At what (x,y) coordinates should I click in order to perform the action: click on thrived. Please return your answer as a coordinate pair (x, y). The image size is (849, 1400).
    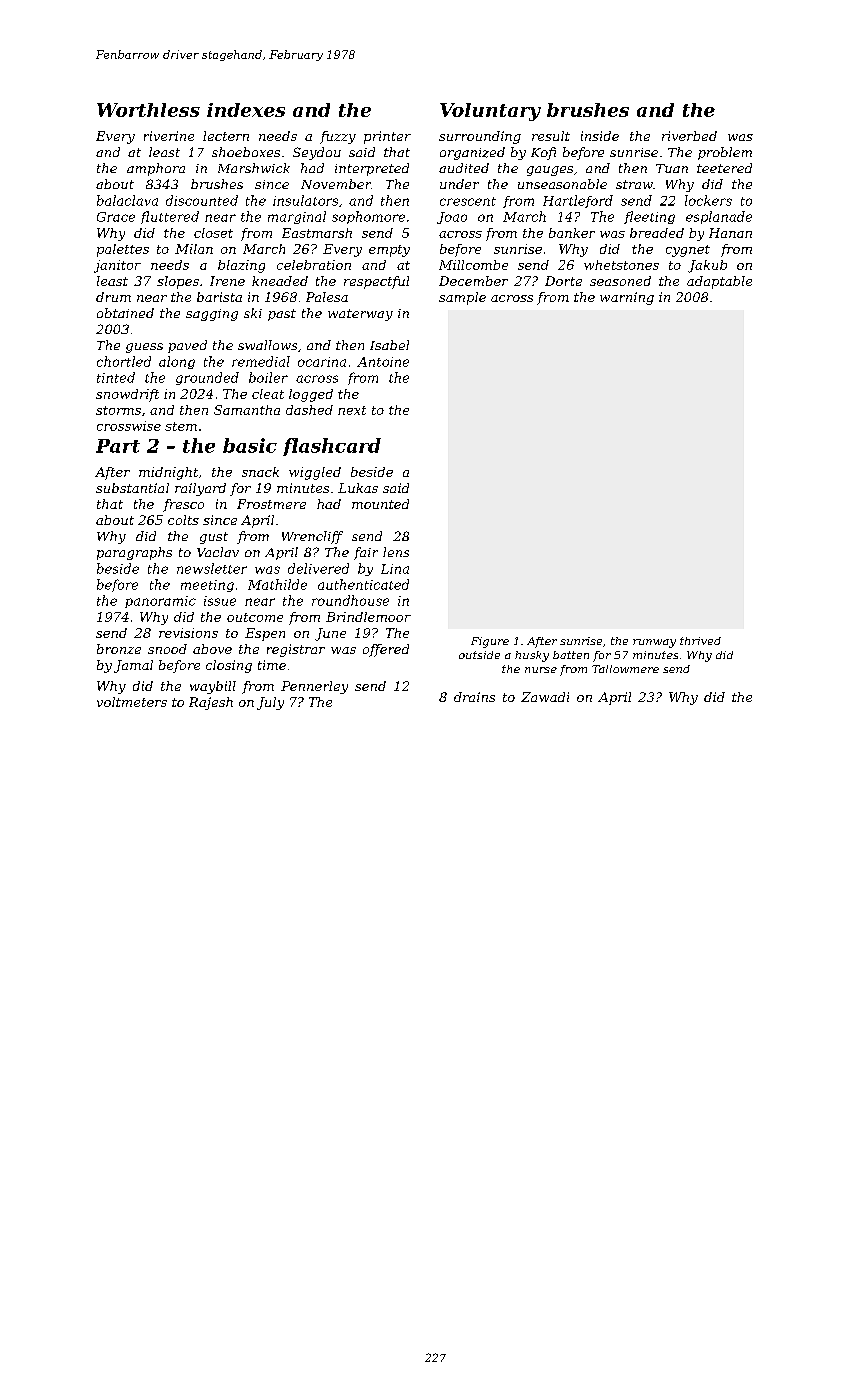
    Looking at the image, I should click on (700, 641).
